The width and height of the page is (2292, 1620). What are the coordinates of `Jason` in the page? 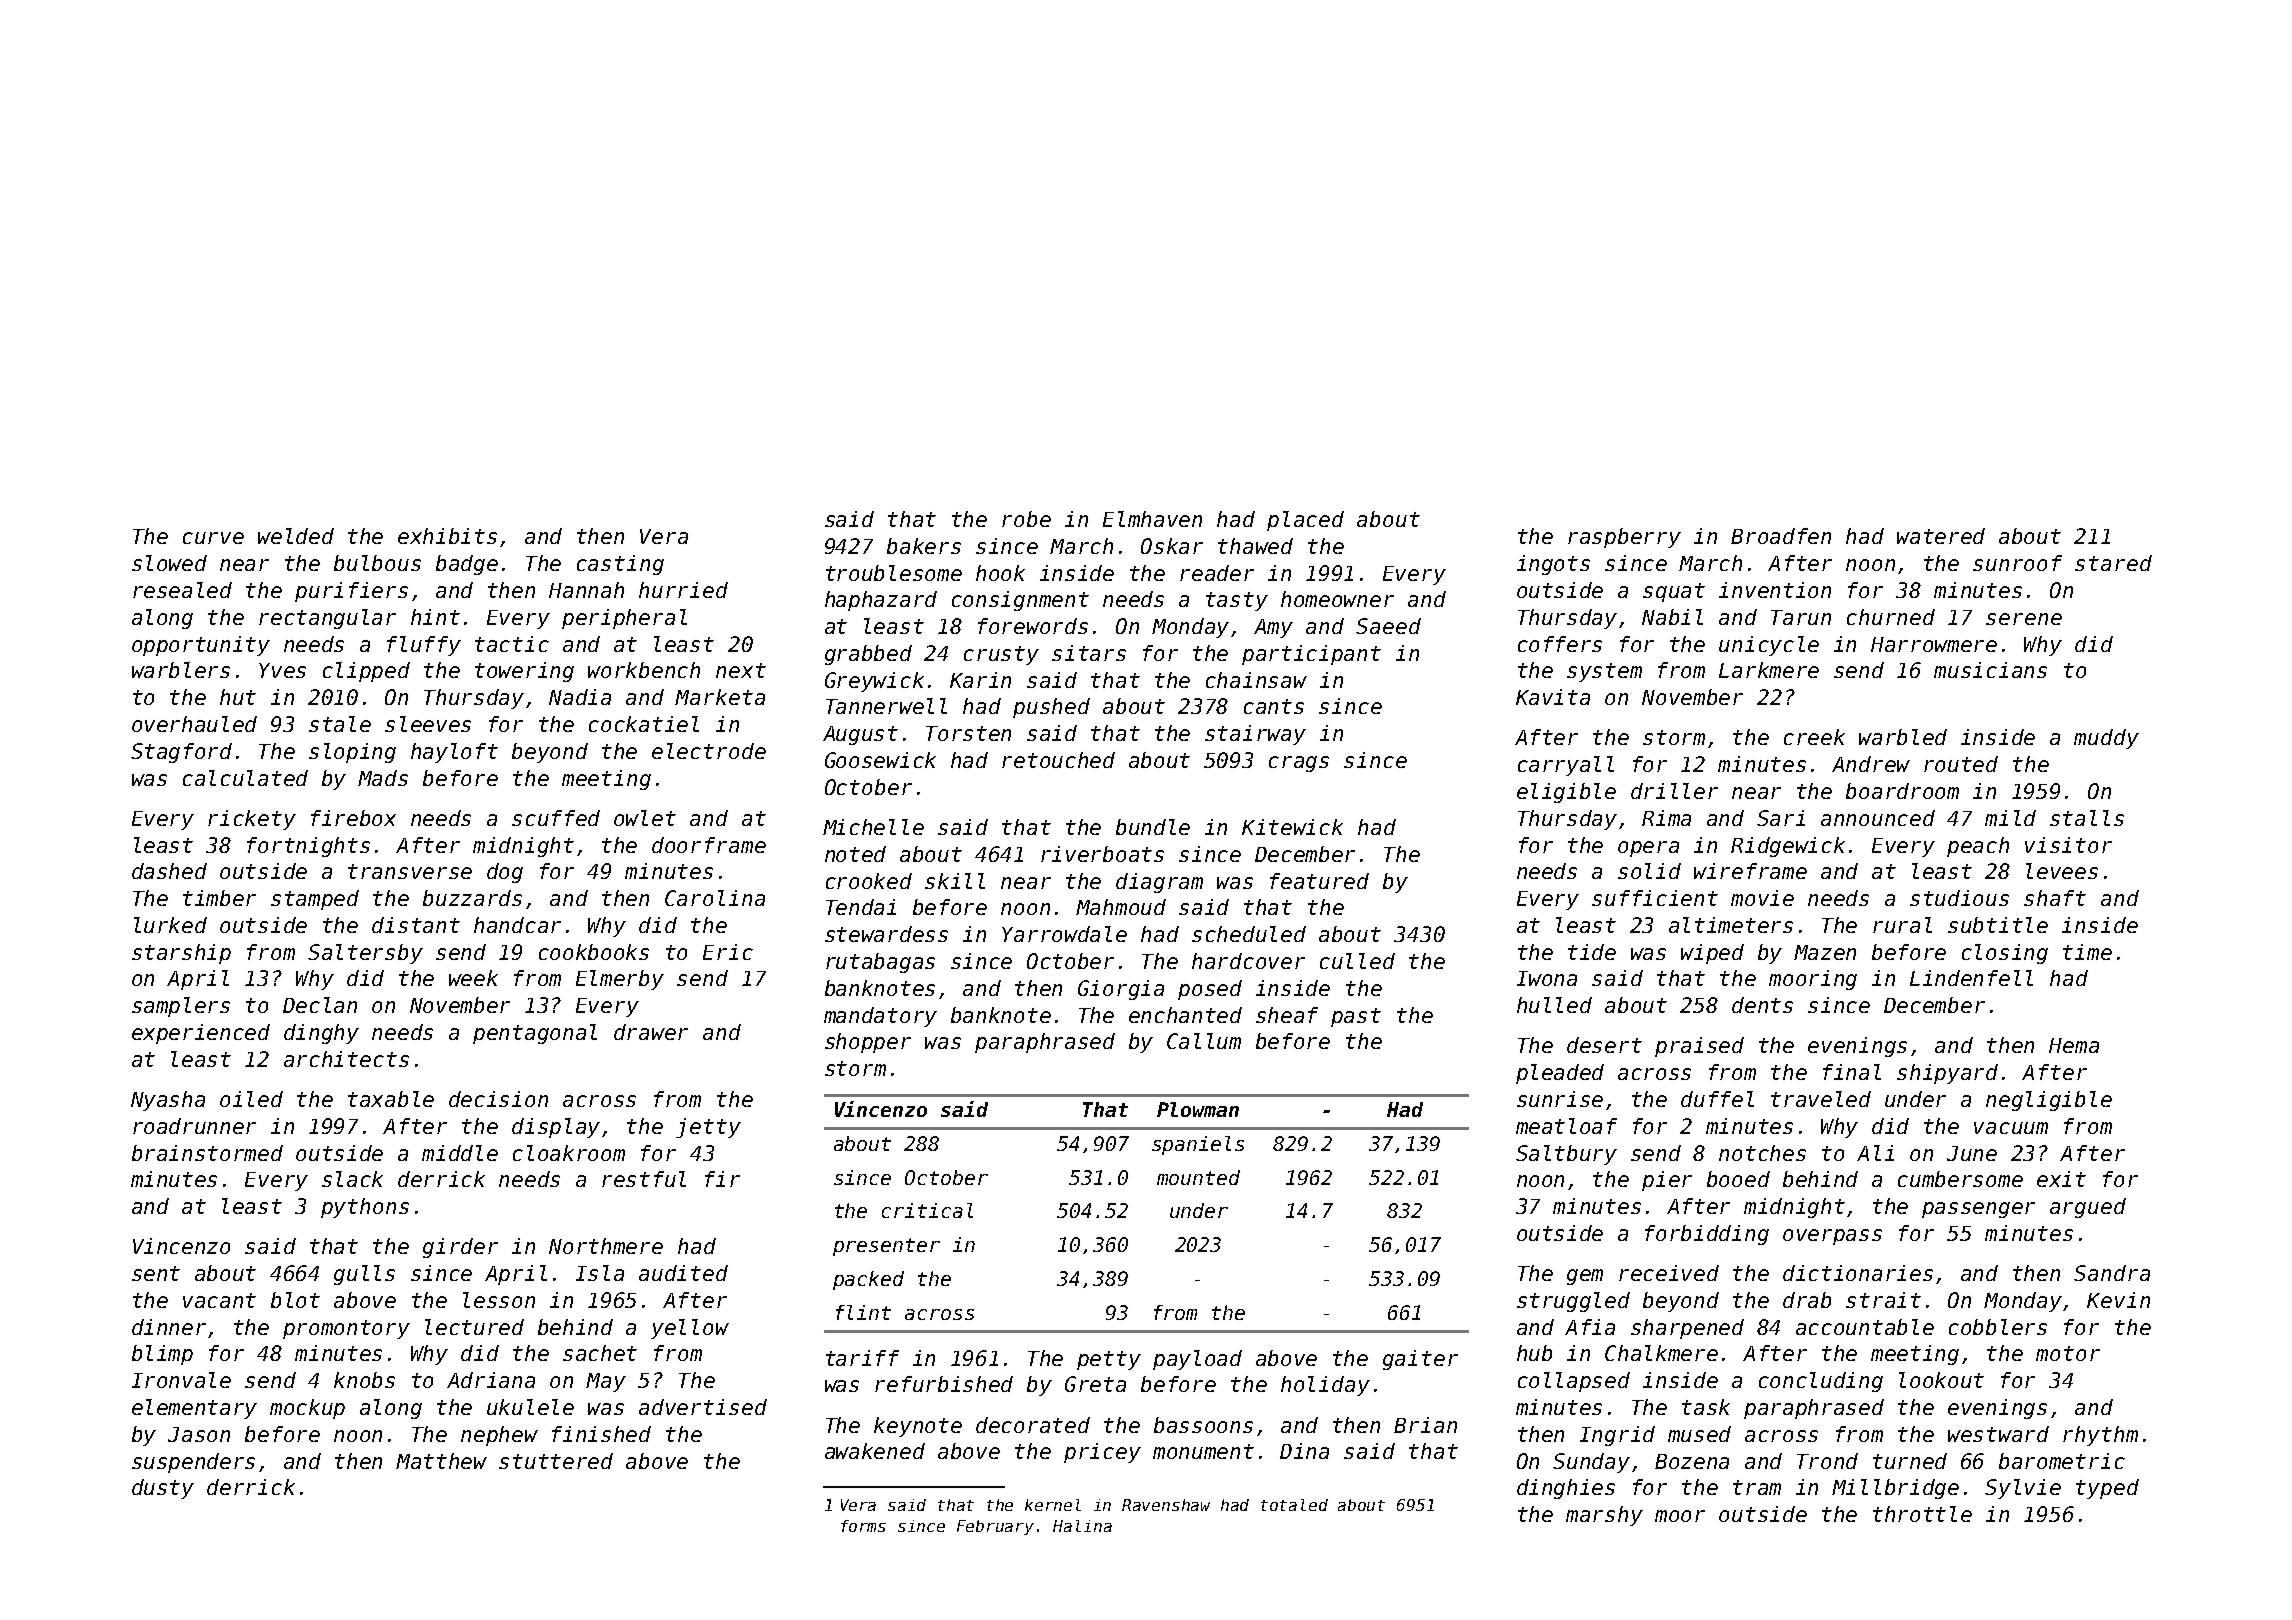 It's located at (199, 1434).
